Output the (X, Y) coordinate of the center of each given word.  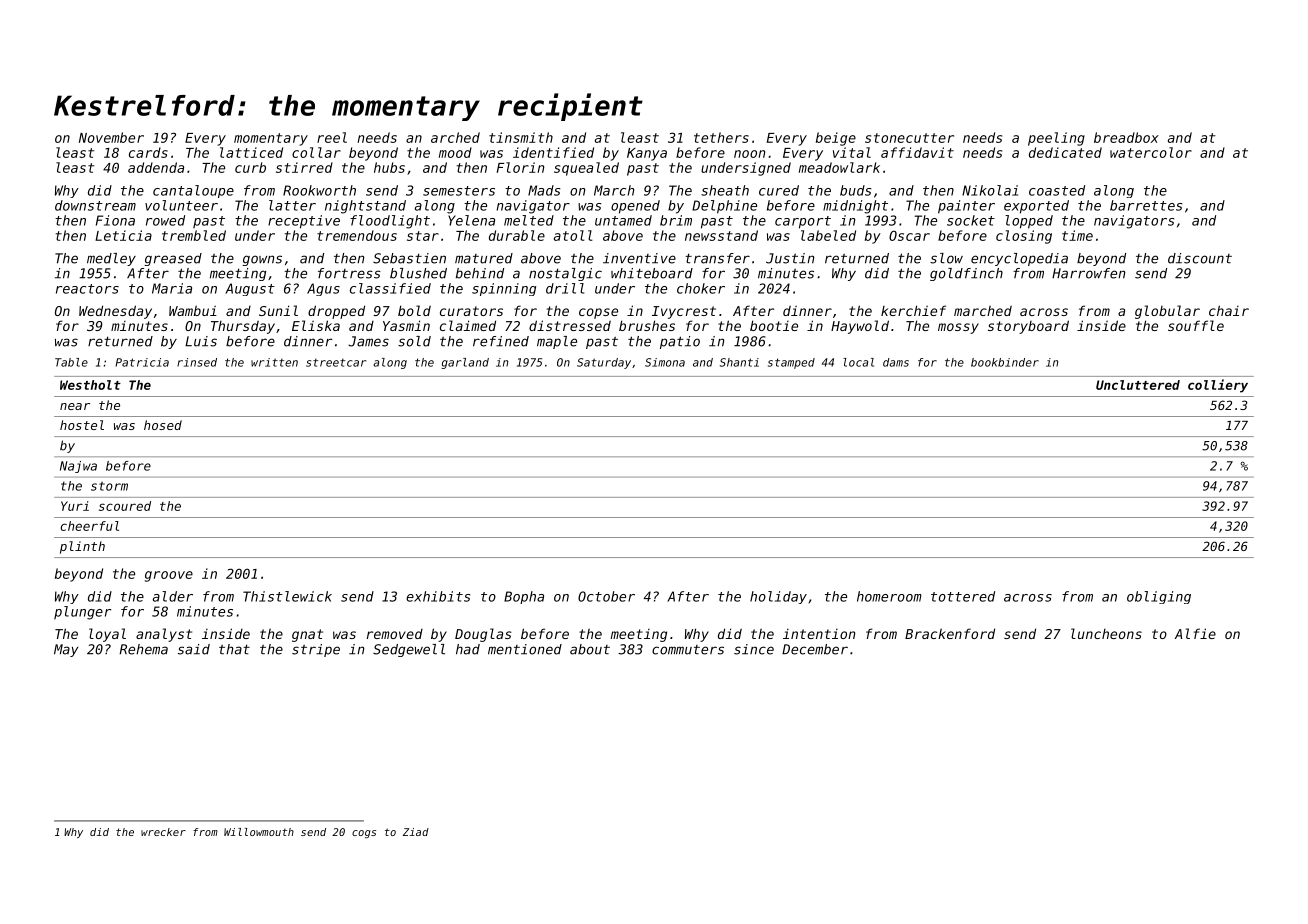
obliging (1159, 597)
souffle (1196, 325)
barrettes (1146, 205)
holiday (778, 597)
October (606, 596)
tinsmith (521, 137)
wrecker (163, 832)
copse (598, 313)
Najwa (78, 467)
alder (173, 596)
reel (332, 137)
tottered (963, 596)
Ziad (416, 832)
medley (111, 259)
